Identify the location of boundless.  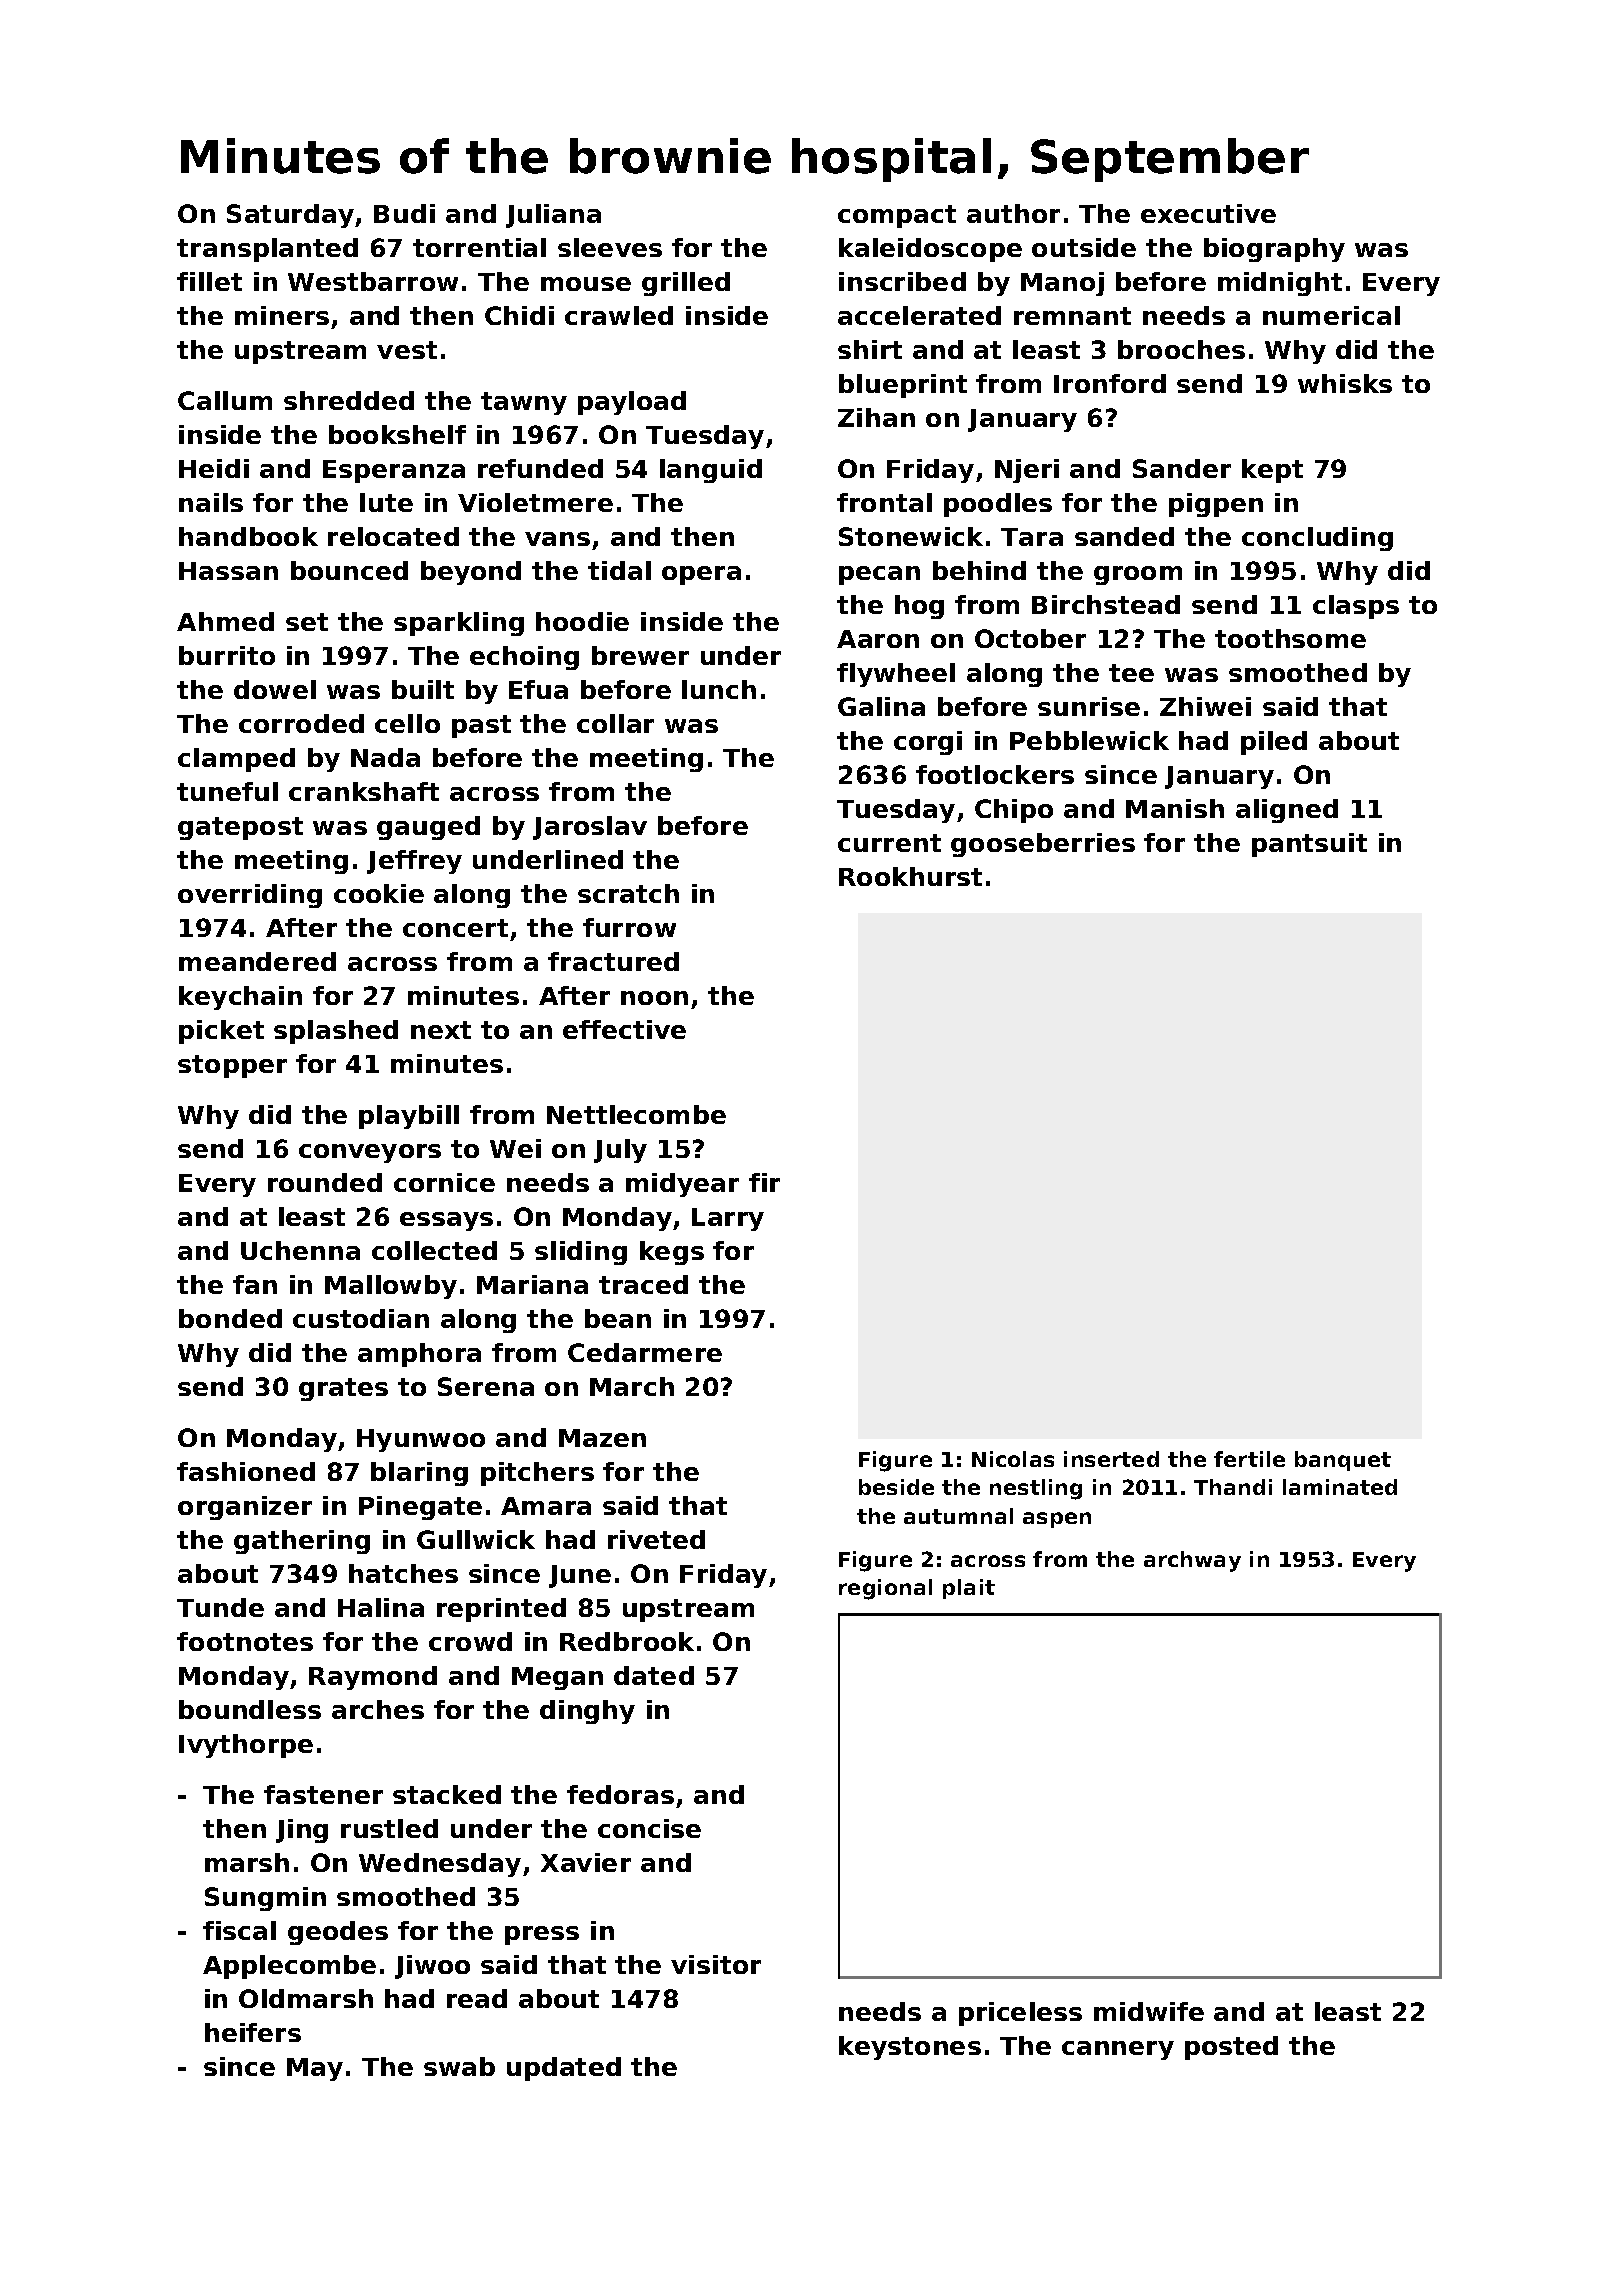
(250, 1709).
